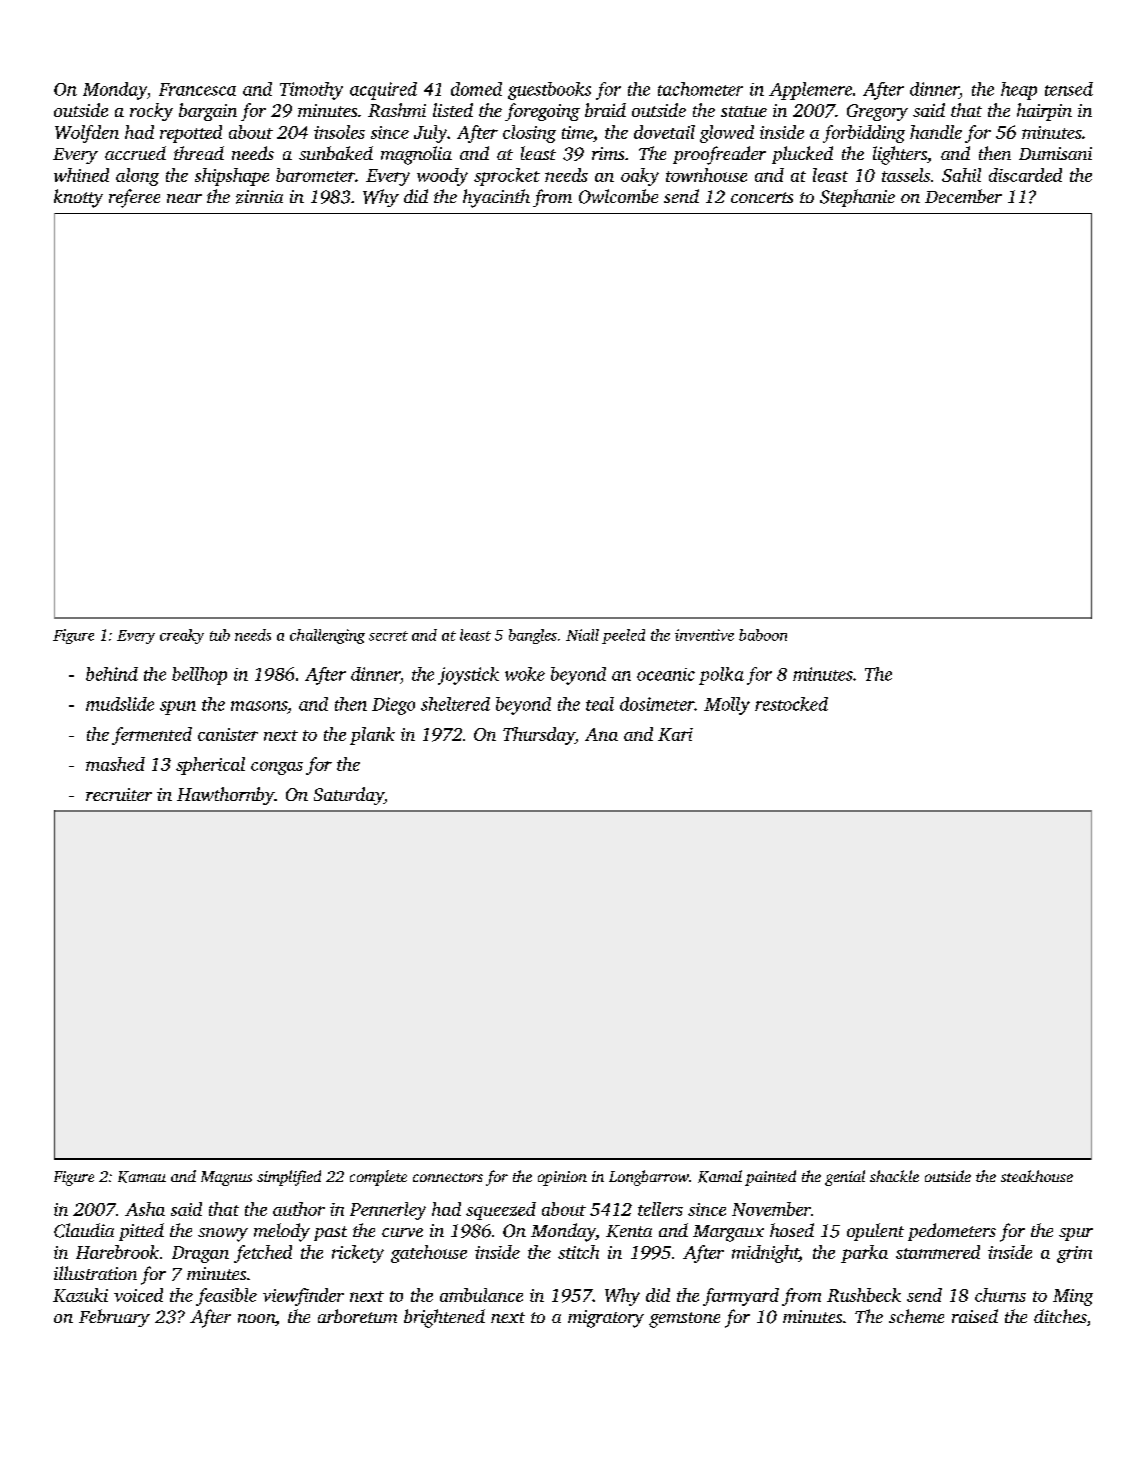 This page has height=1483, width=1146. I want to click on sprocket, so click(507, 177).
